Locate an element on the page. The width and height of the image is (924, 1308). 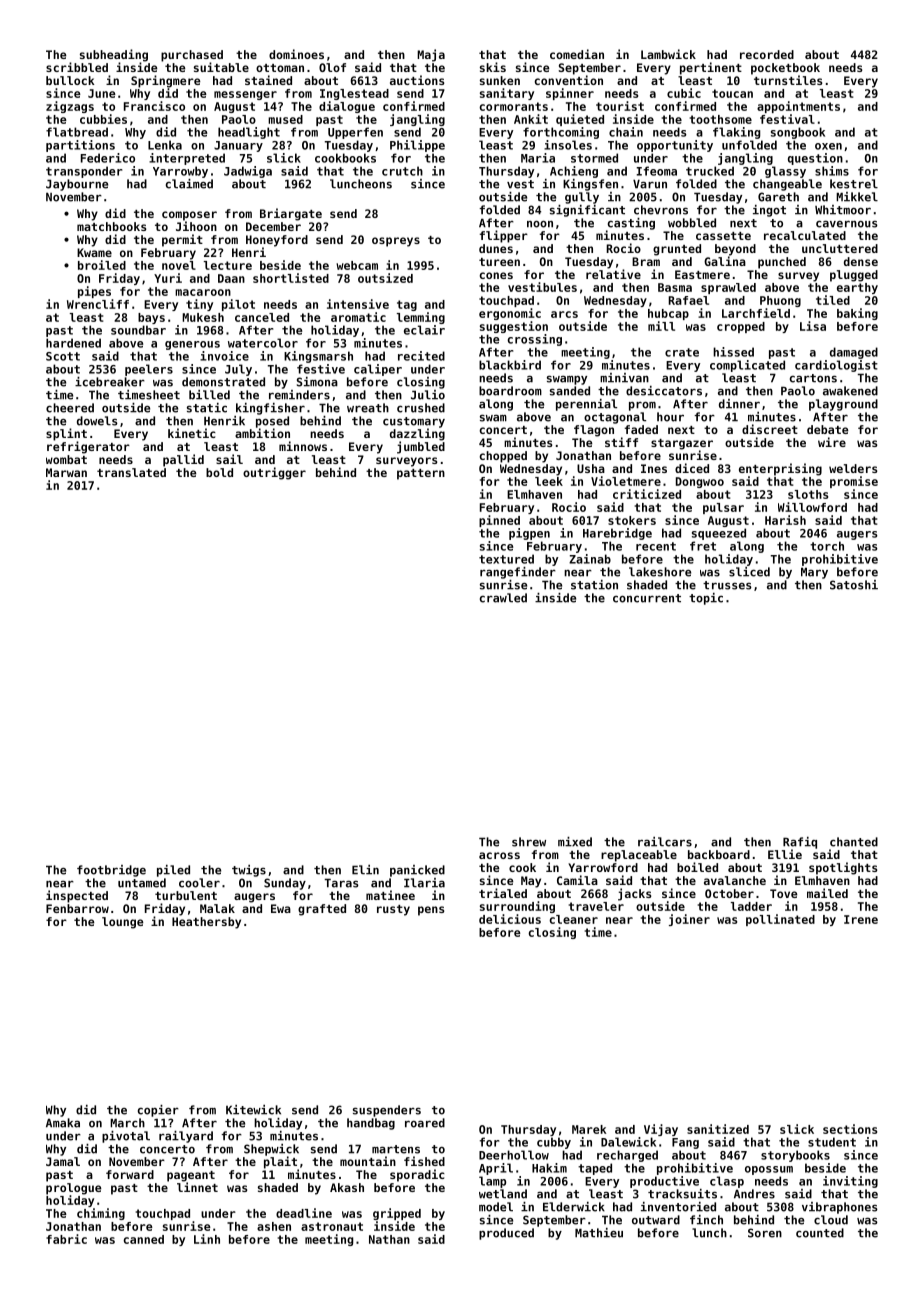
Satoshi is located at coordinates (854, 585).
